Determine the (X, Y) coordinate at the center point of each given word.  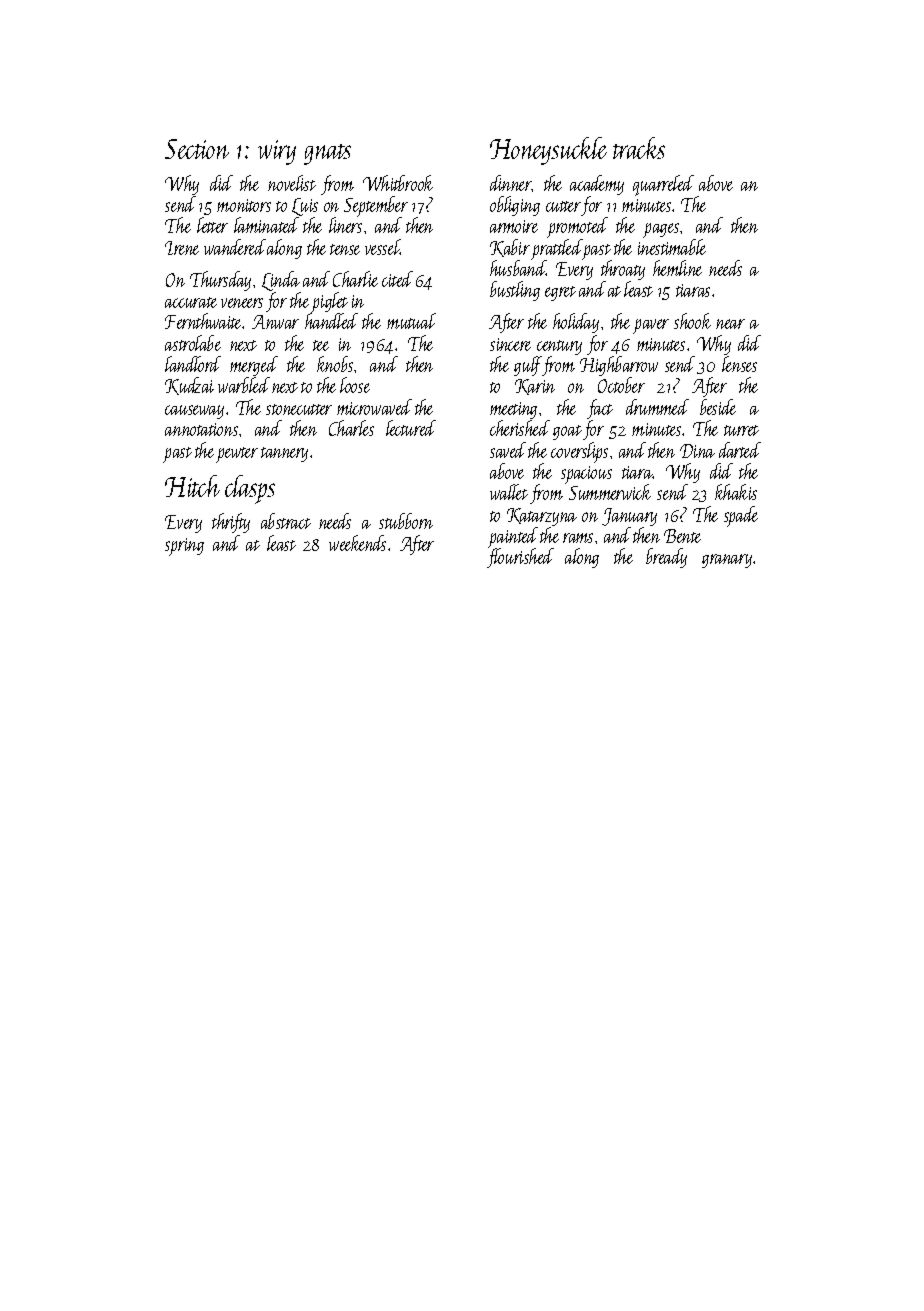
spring (184, 547)
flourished (519, 558)
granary (727, 561)
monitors (244, 205)
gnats (327, 154)
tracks (639, 148)
